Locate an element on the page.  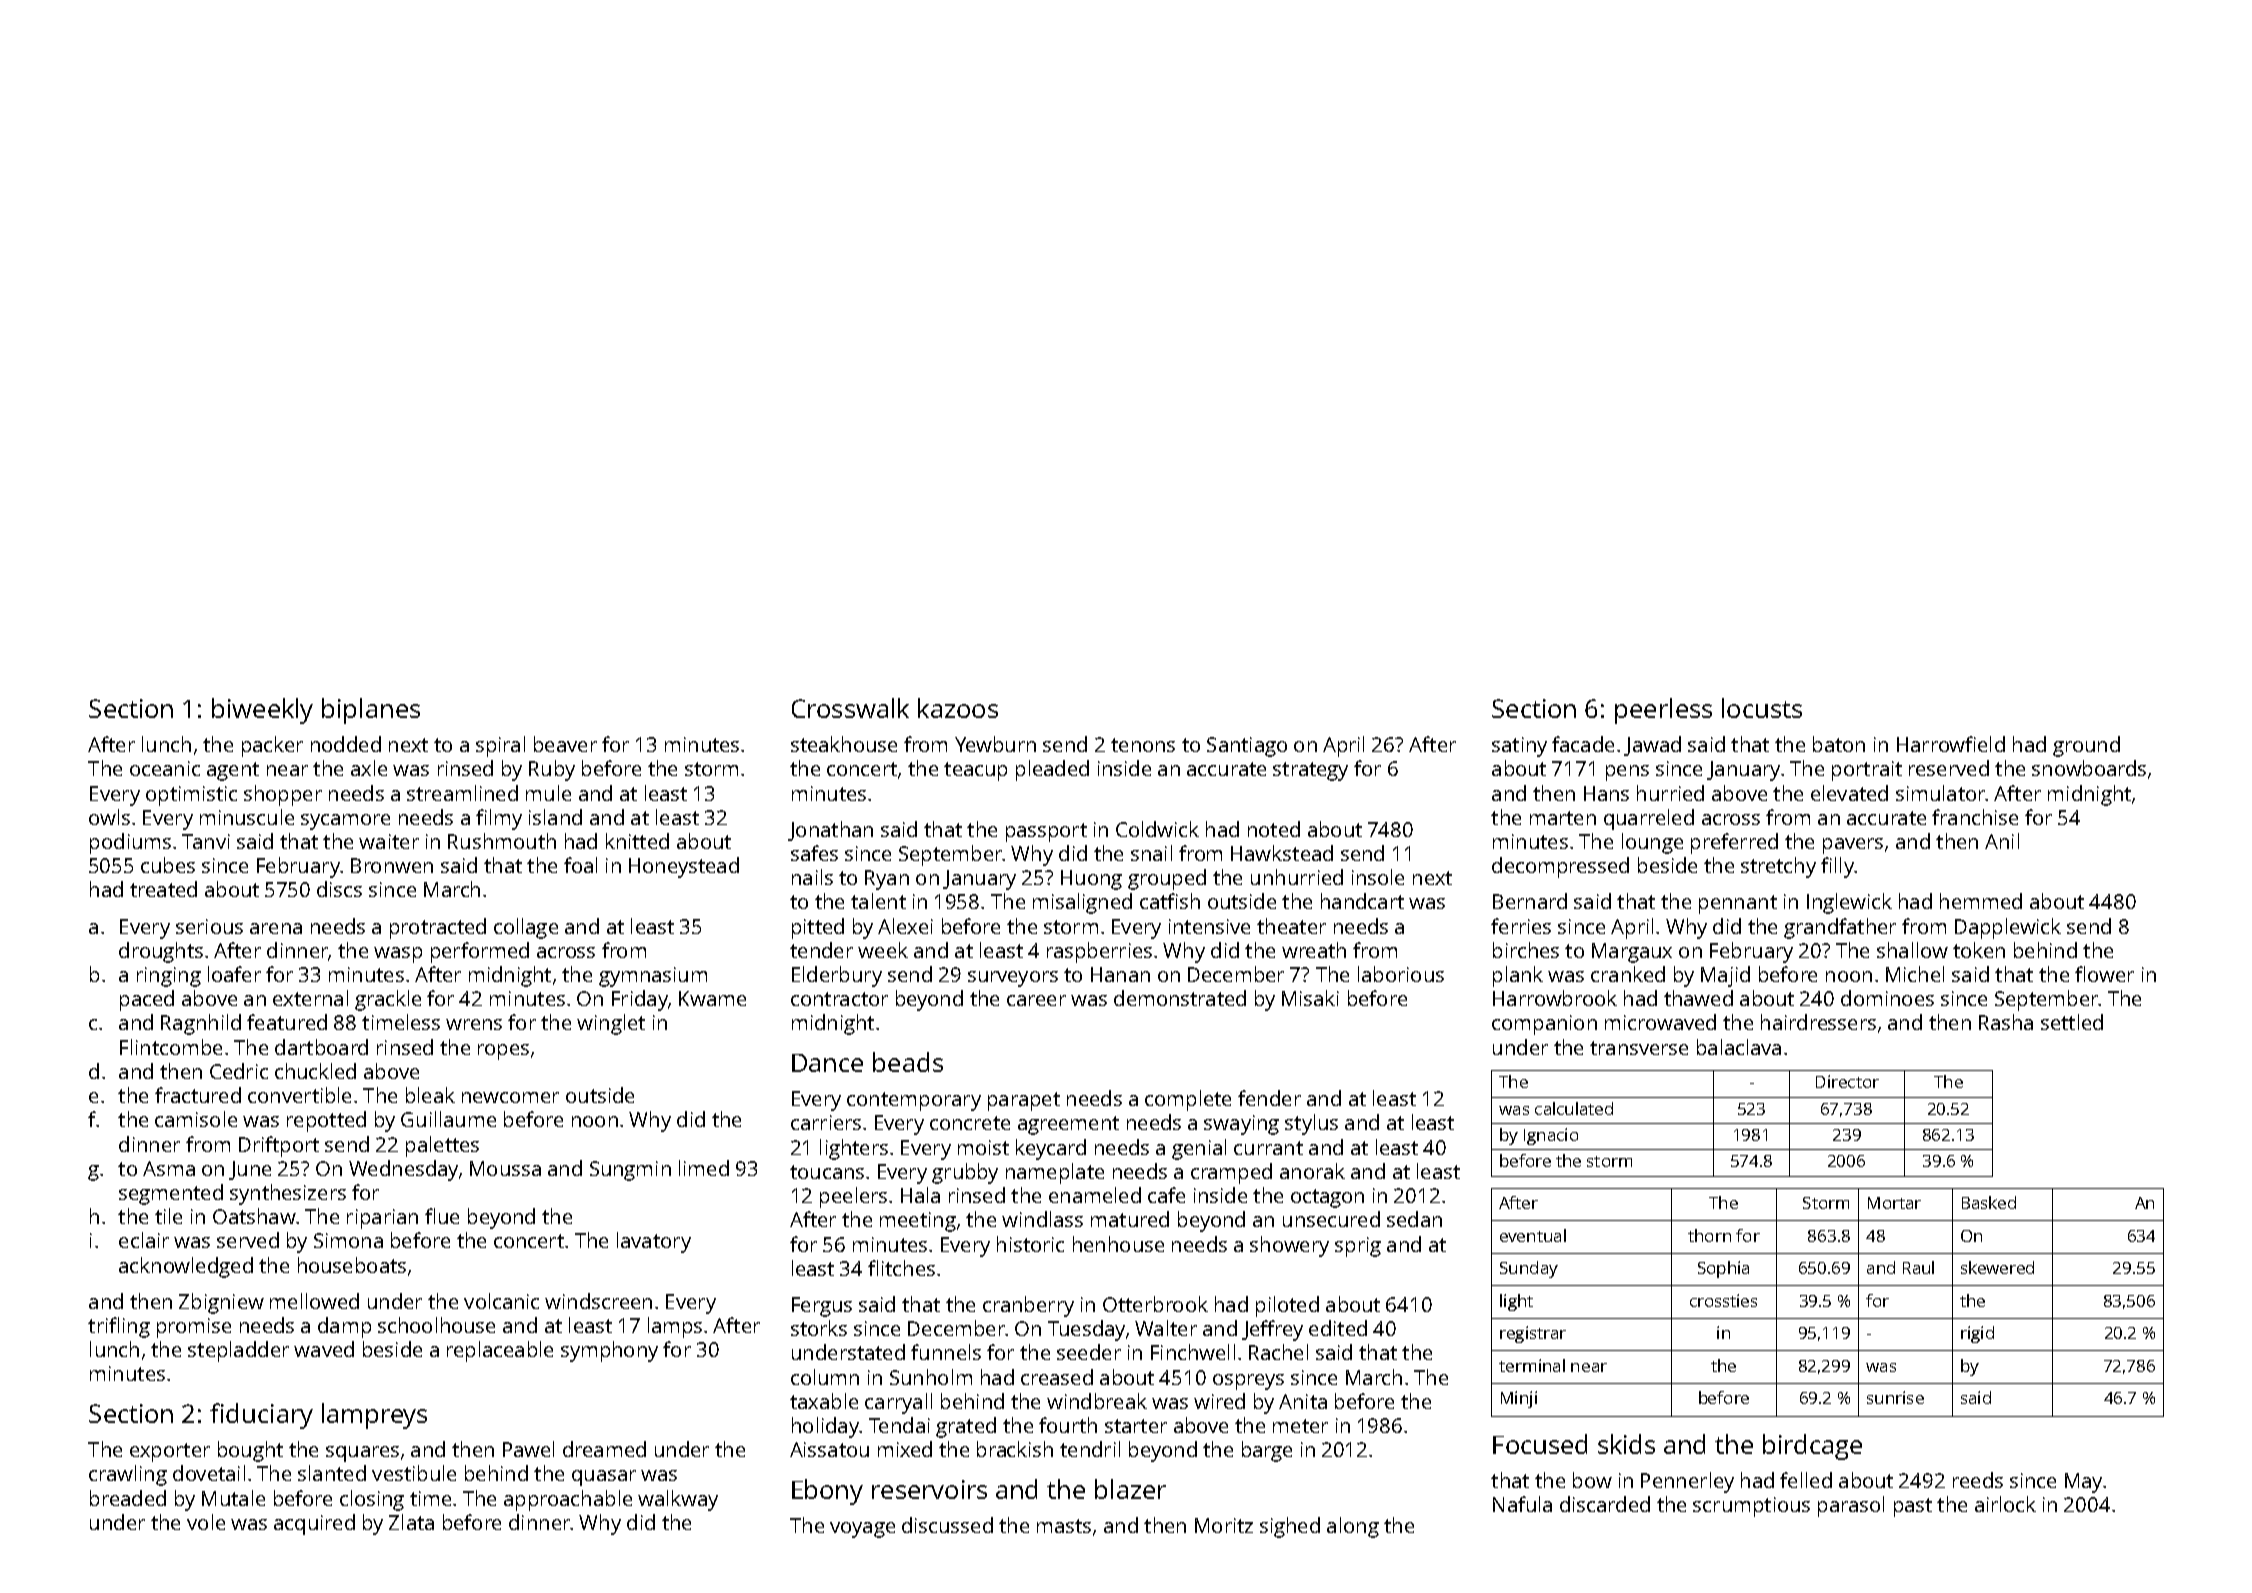
catfish is located at coordinates (1170, 901).
